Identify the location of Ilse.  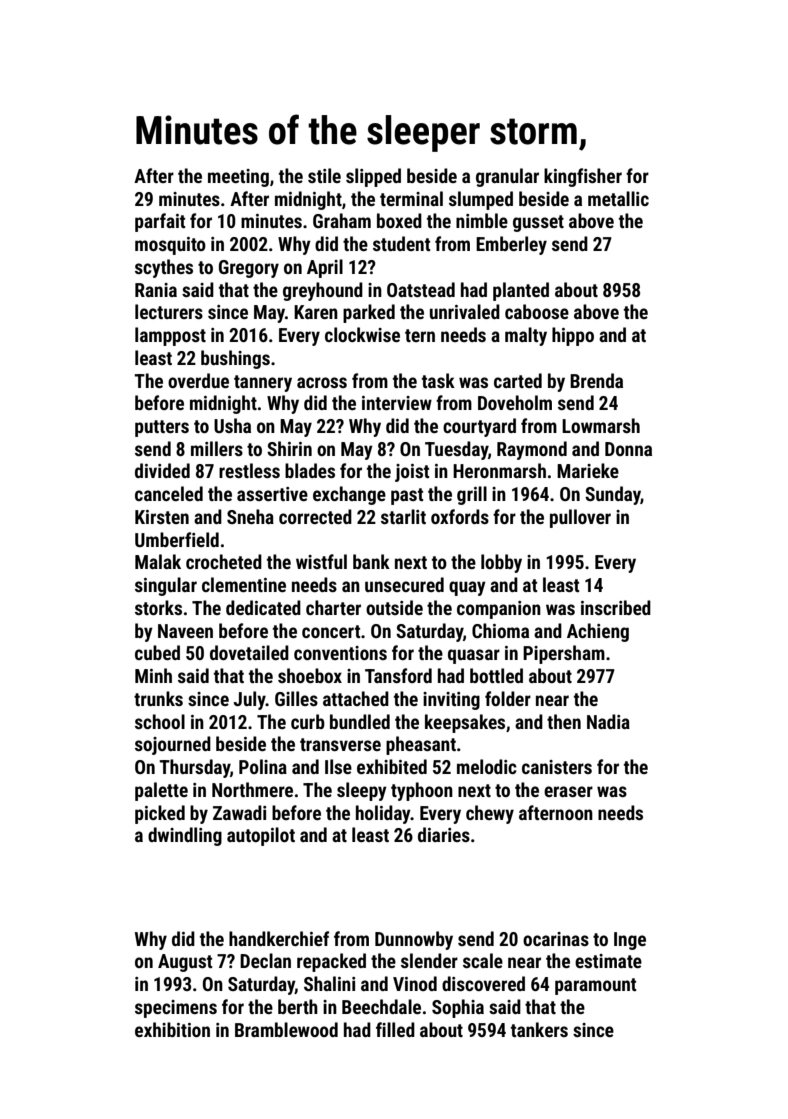
(338, 766).
